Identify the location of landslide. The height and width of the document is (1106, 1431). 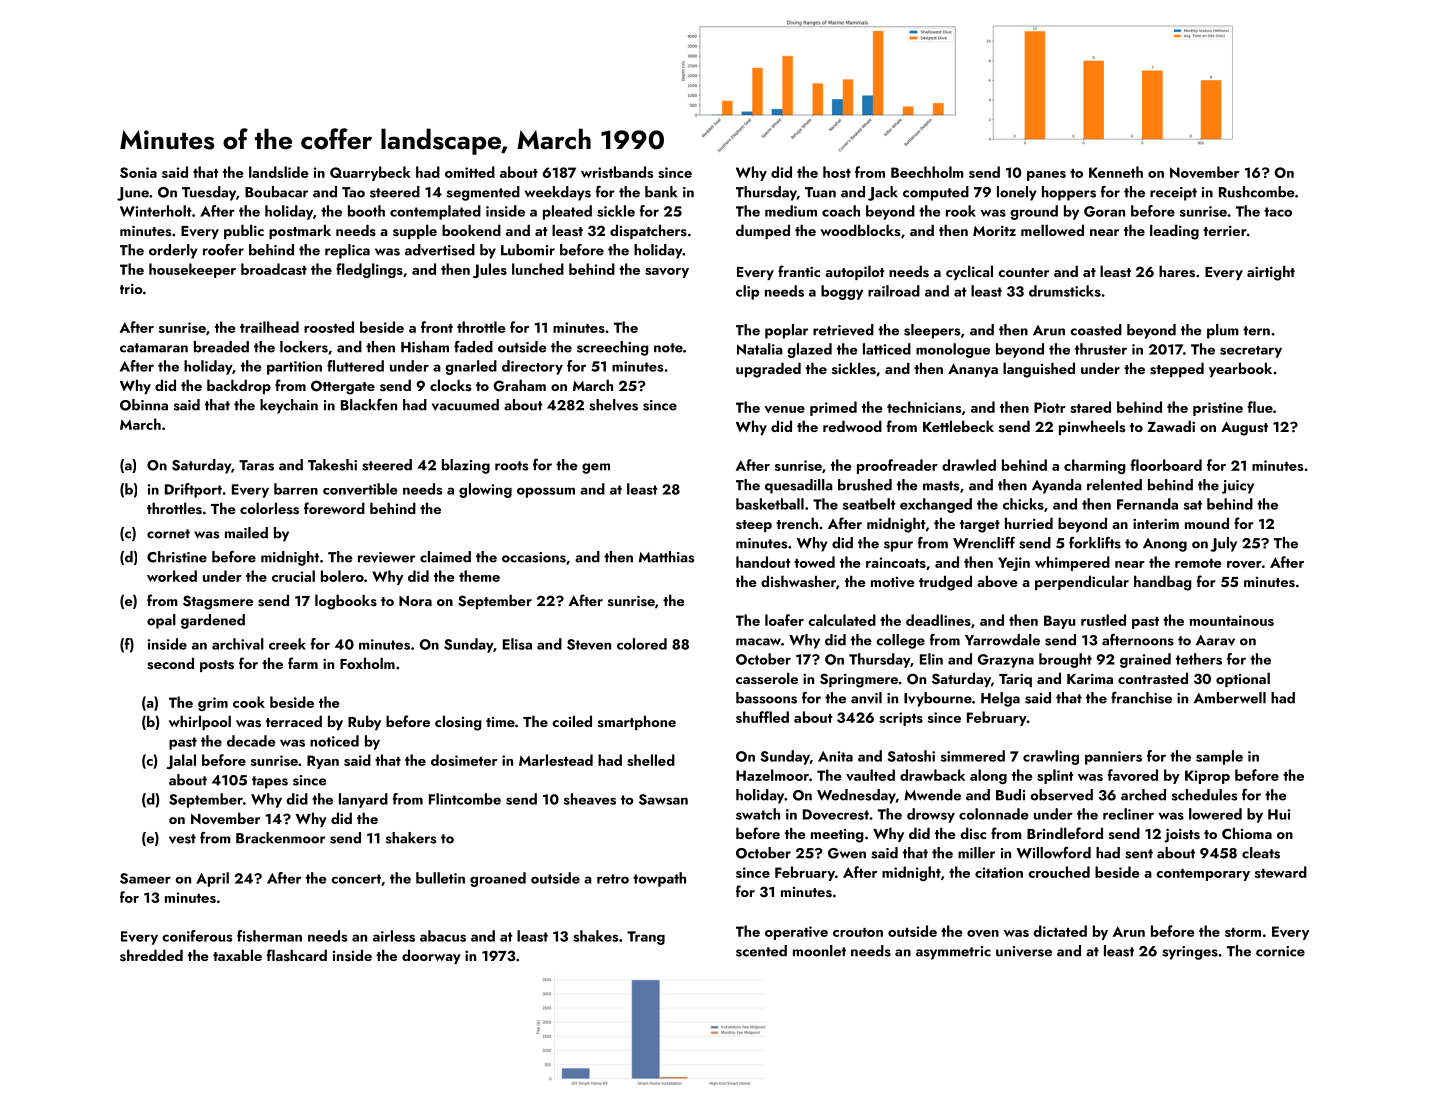
(279, 172).
